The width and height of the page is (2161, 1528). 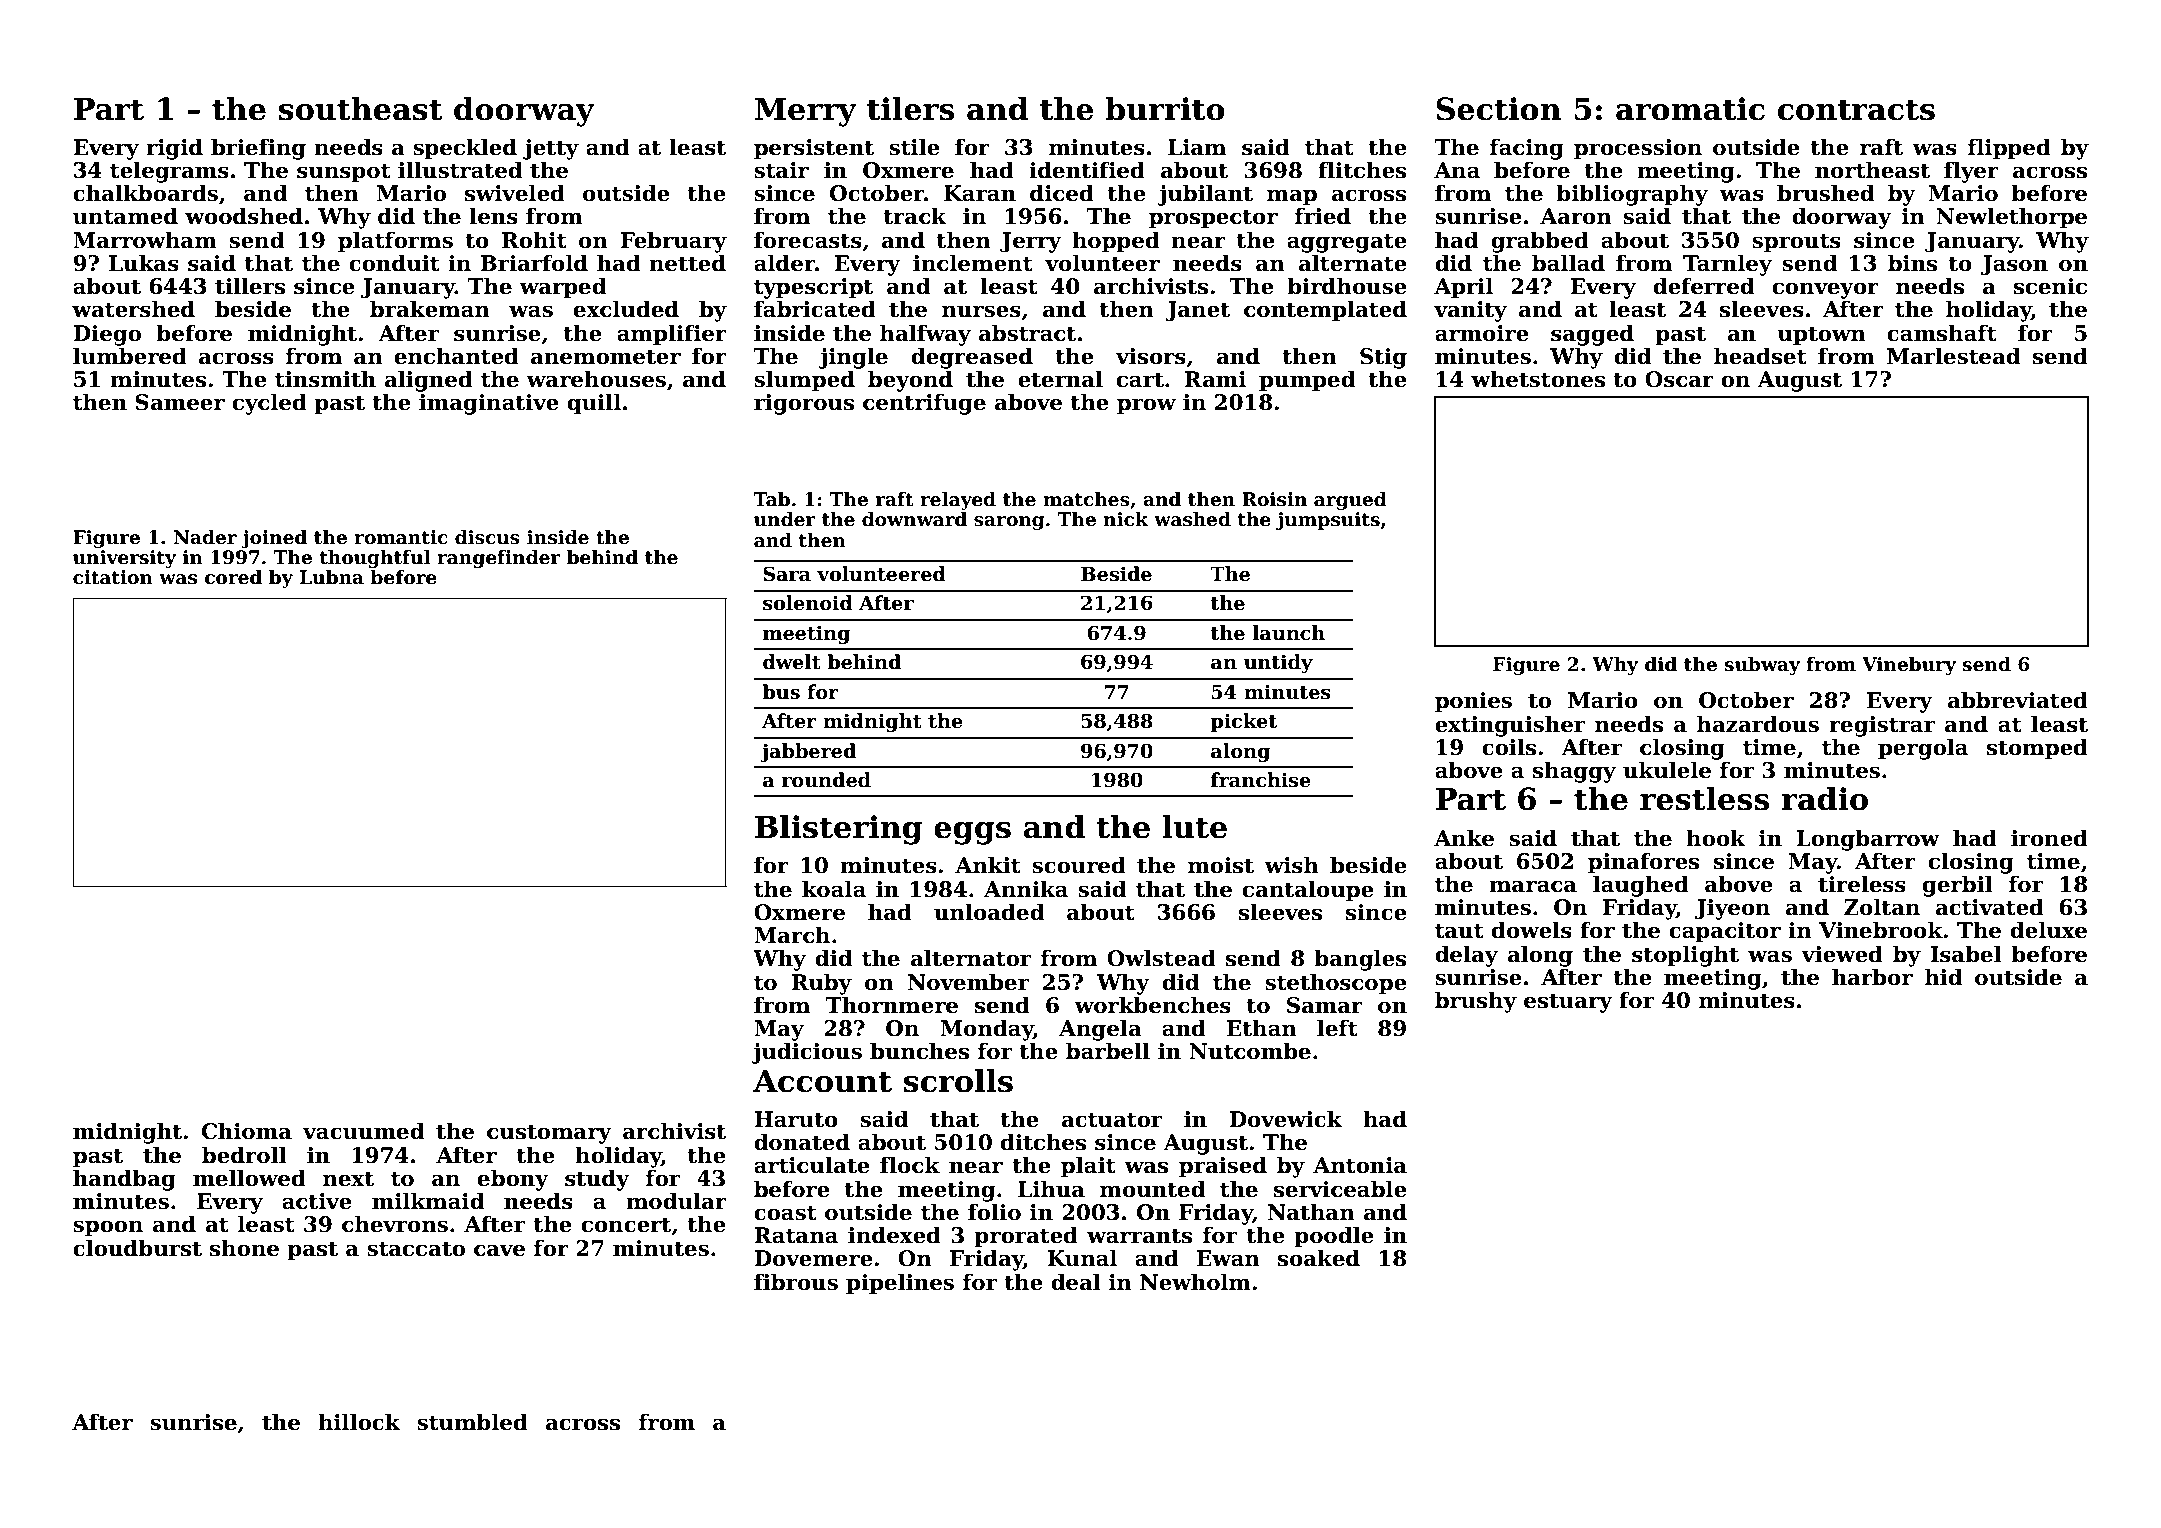 What do you see at coordinates (416, 1249) in the page?
I see `staccato` at bounding box center [416, 1249].
